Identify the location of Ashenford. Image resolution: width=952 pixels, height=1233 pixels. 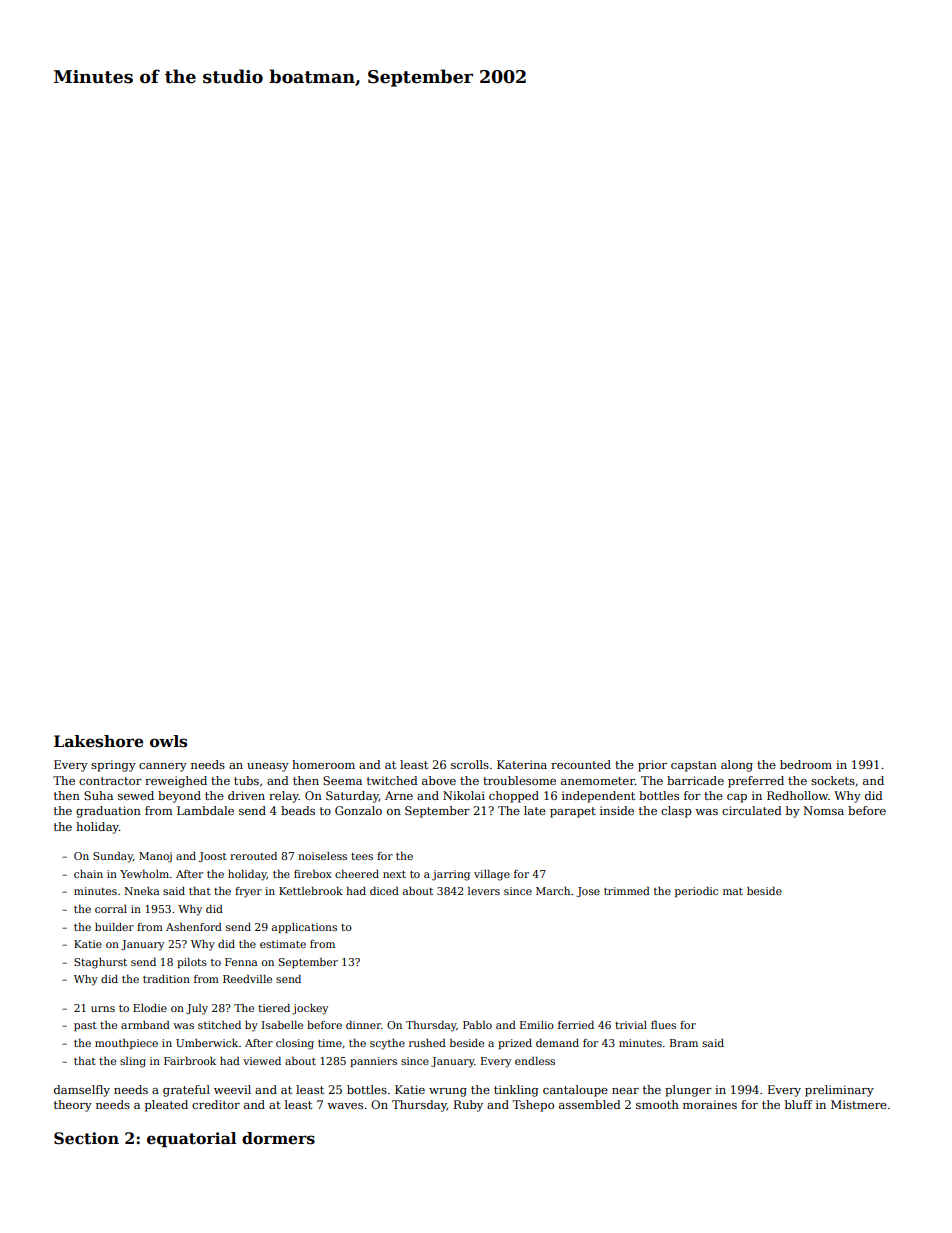
(194, 927).
